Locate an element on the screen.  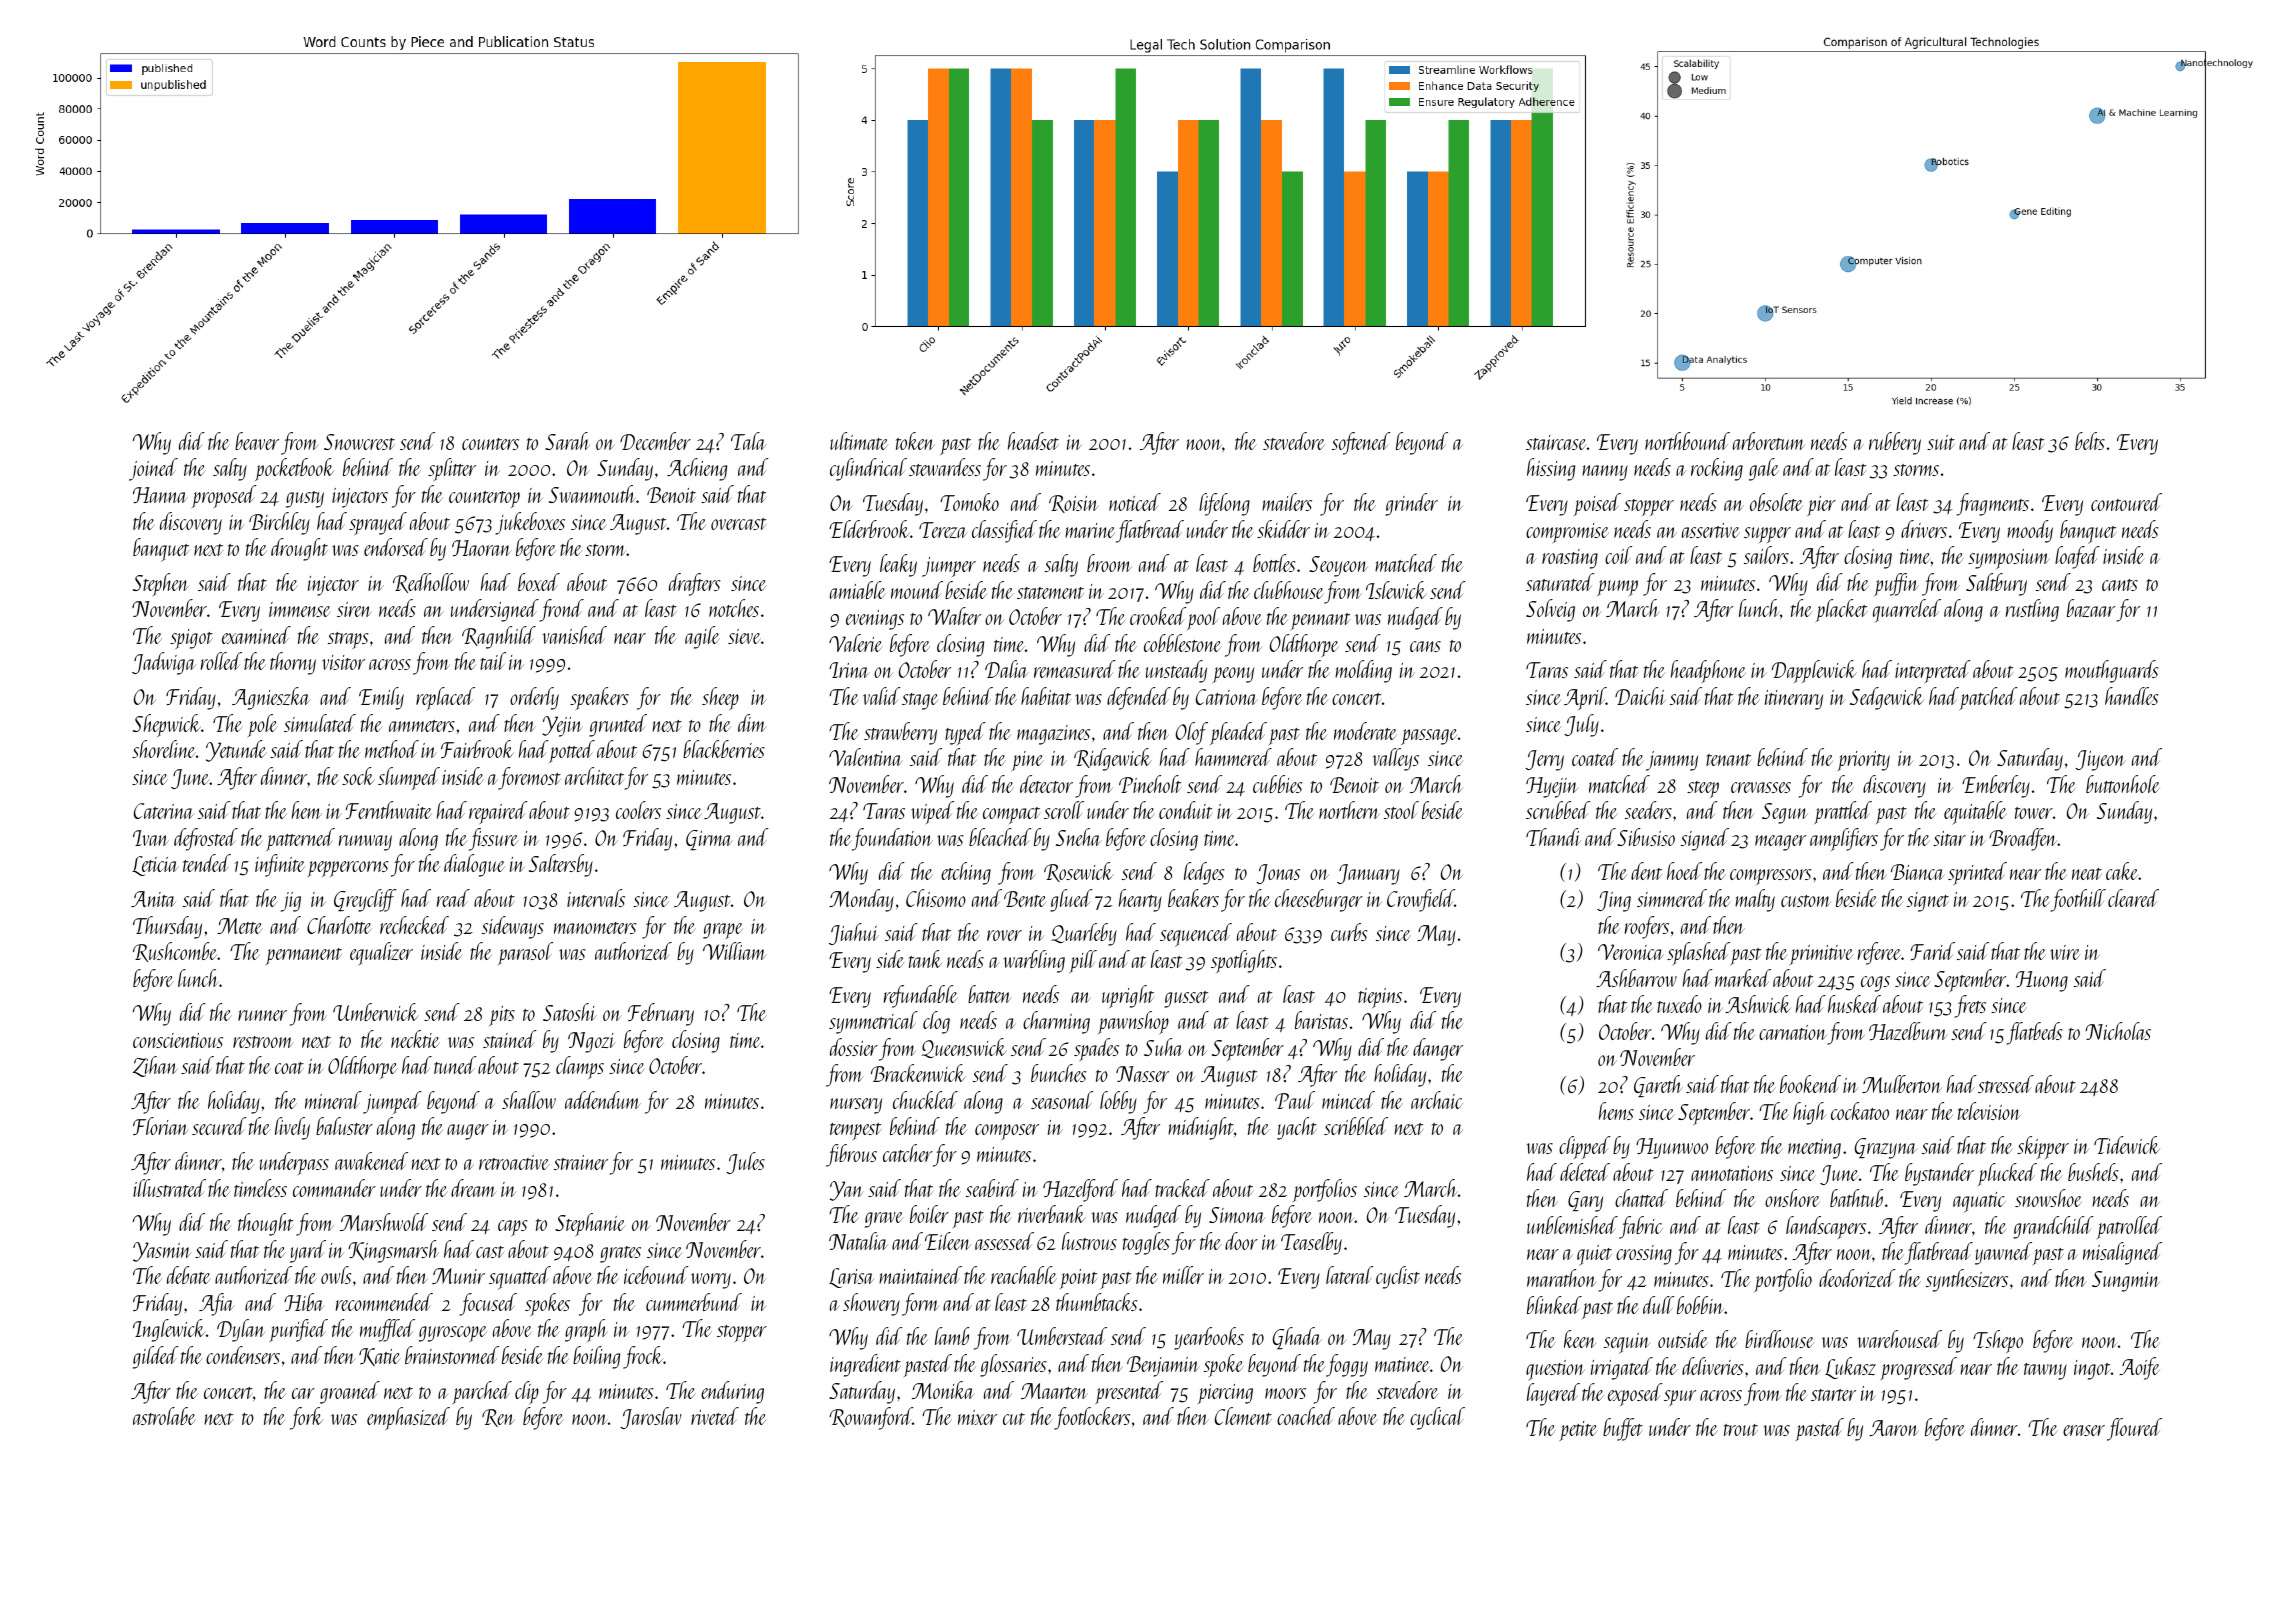
carnation is located at coordinates (1793, 1032).
